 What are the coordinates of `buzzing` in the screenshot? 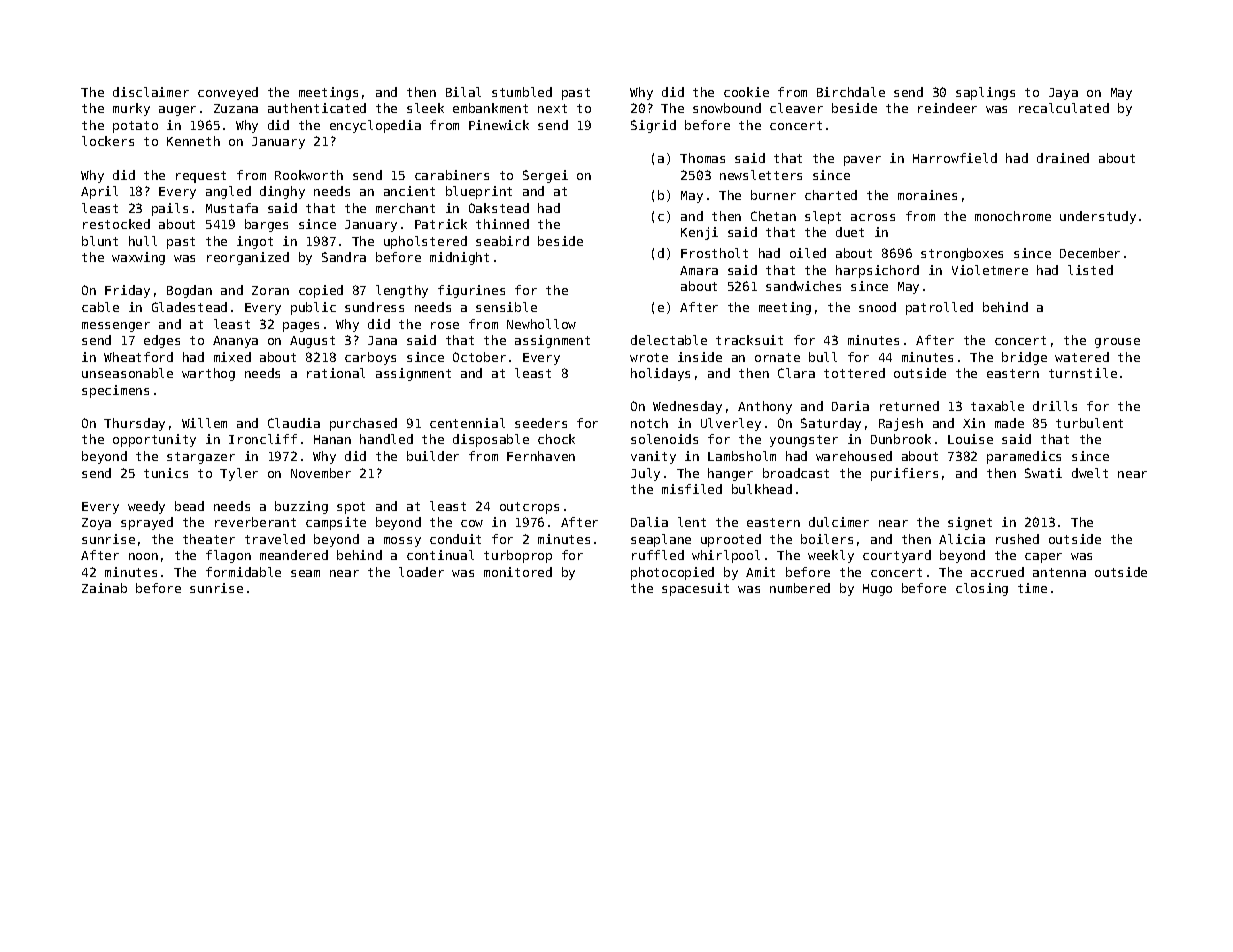 It's located at (301, 507).
